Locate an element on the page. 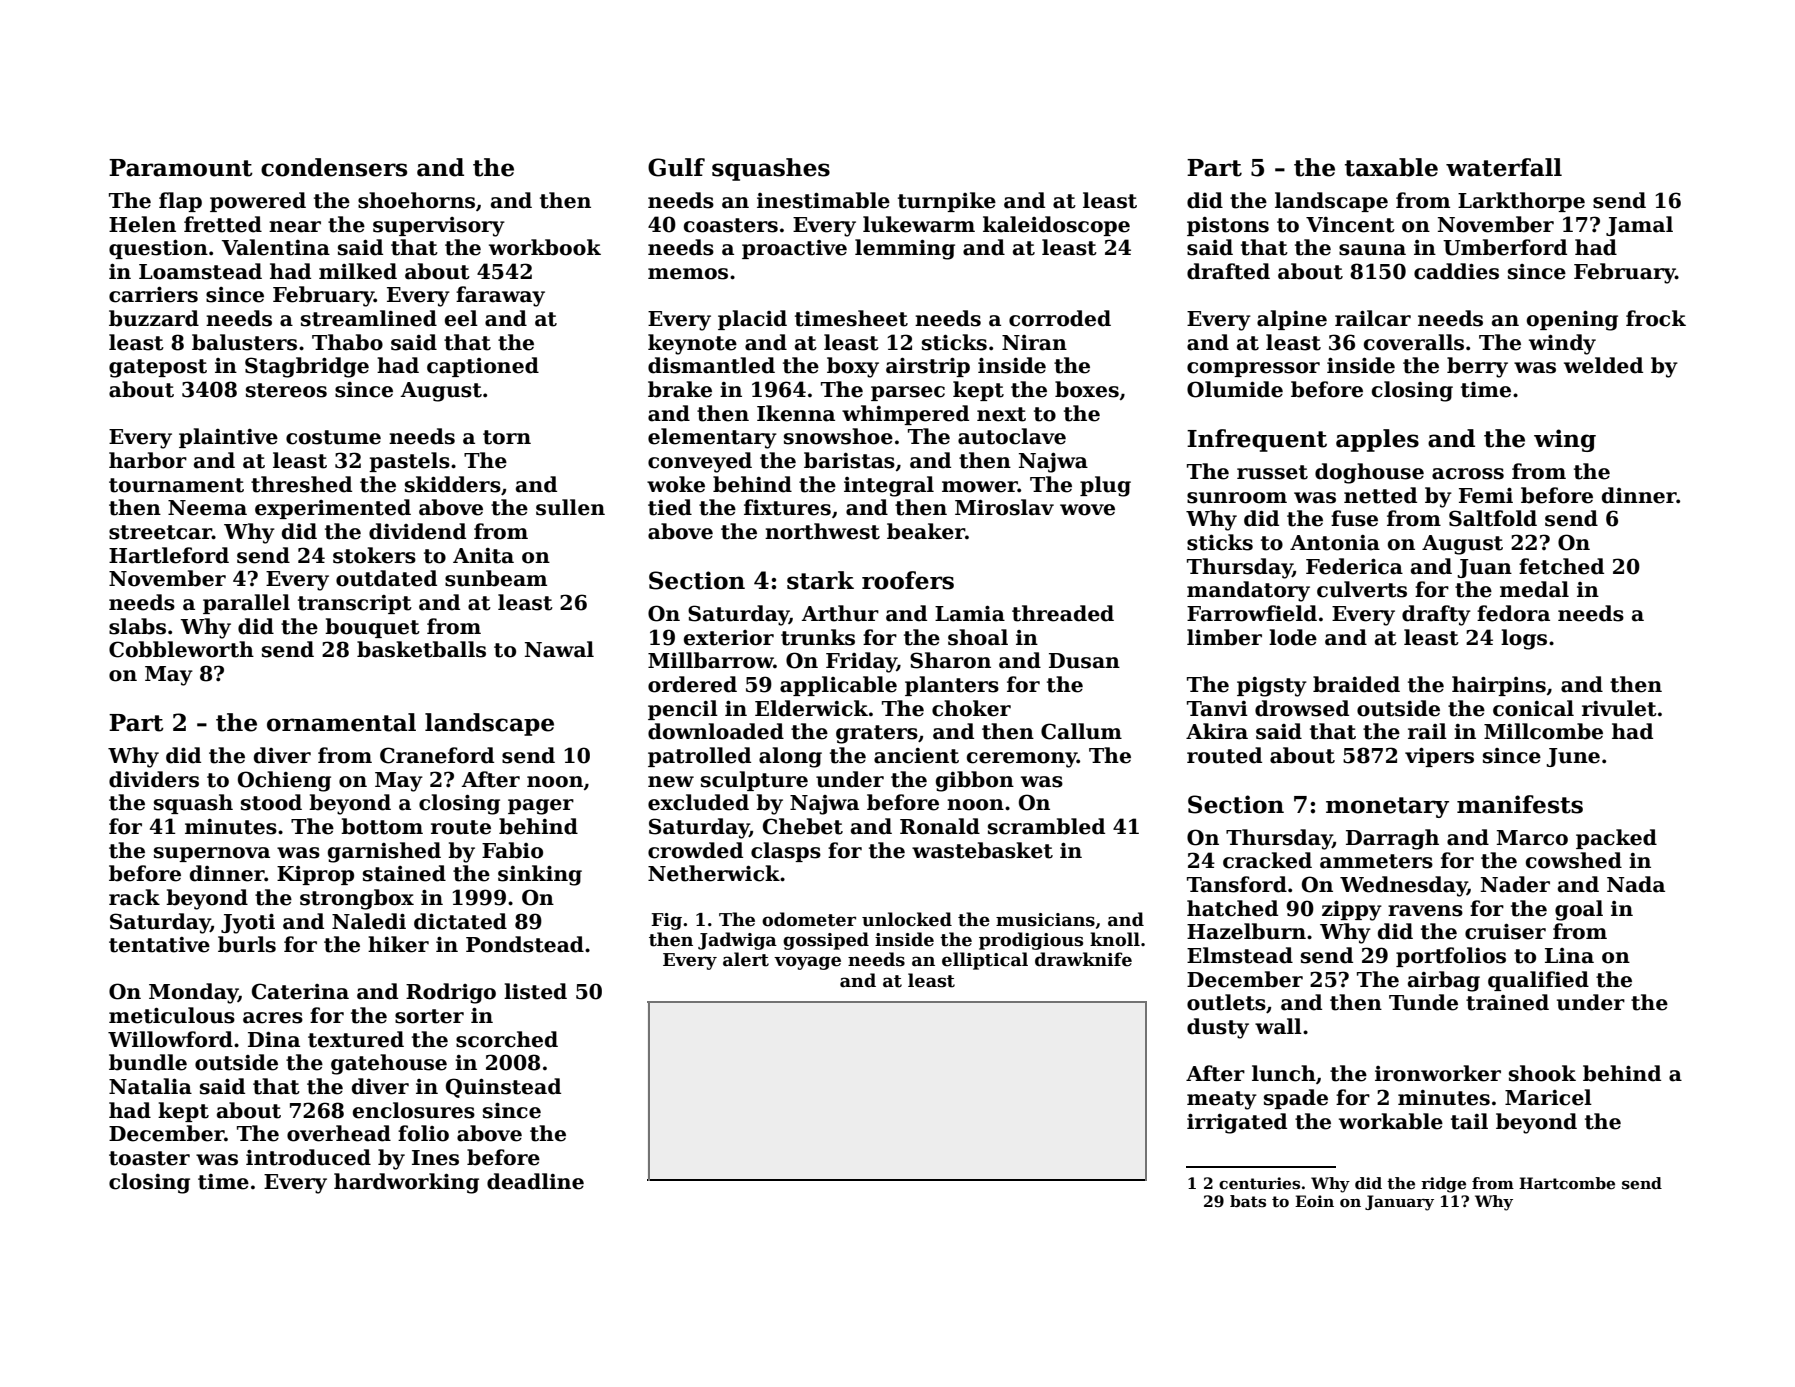 This document has height=1387, width=1795. bats is located at coordinates (1248, 1201).
